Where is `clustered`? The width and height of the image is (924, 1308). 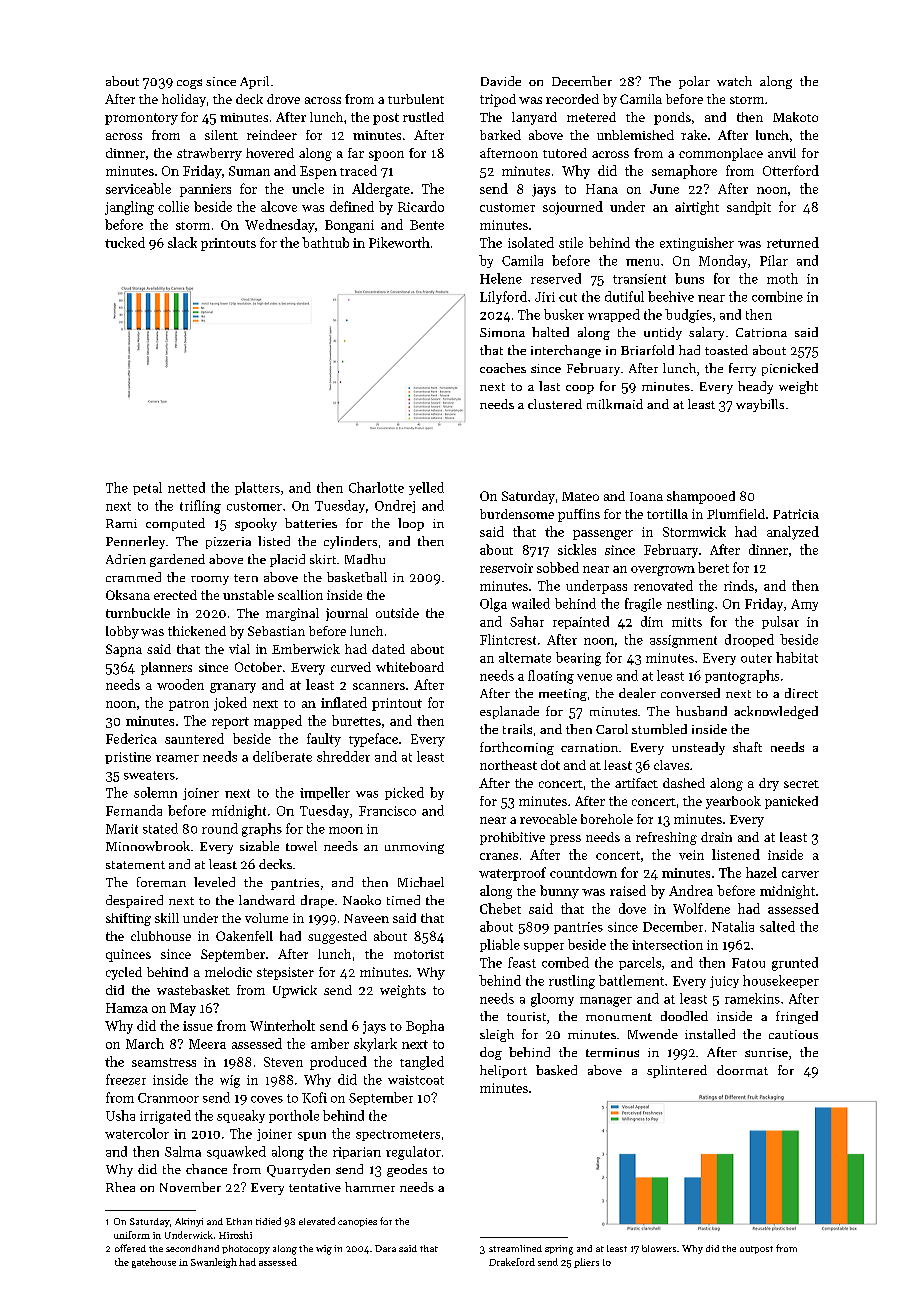 clustered is located at coordinates (555, 404).
